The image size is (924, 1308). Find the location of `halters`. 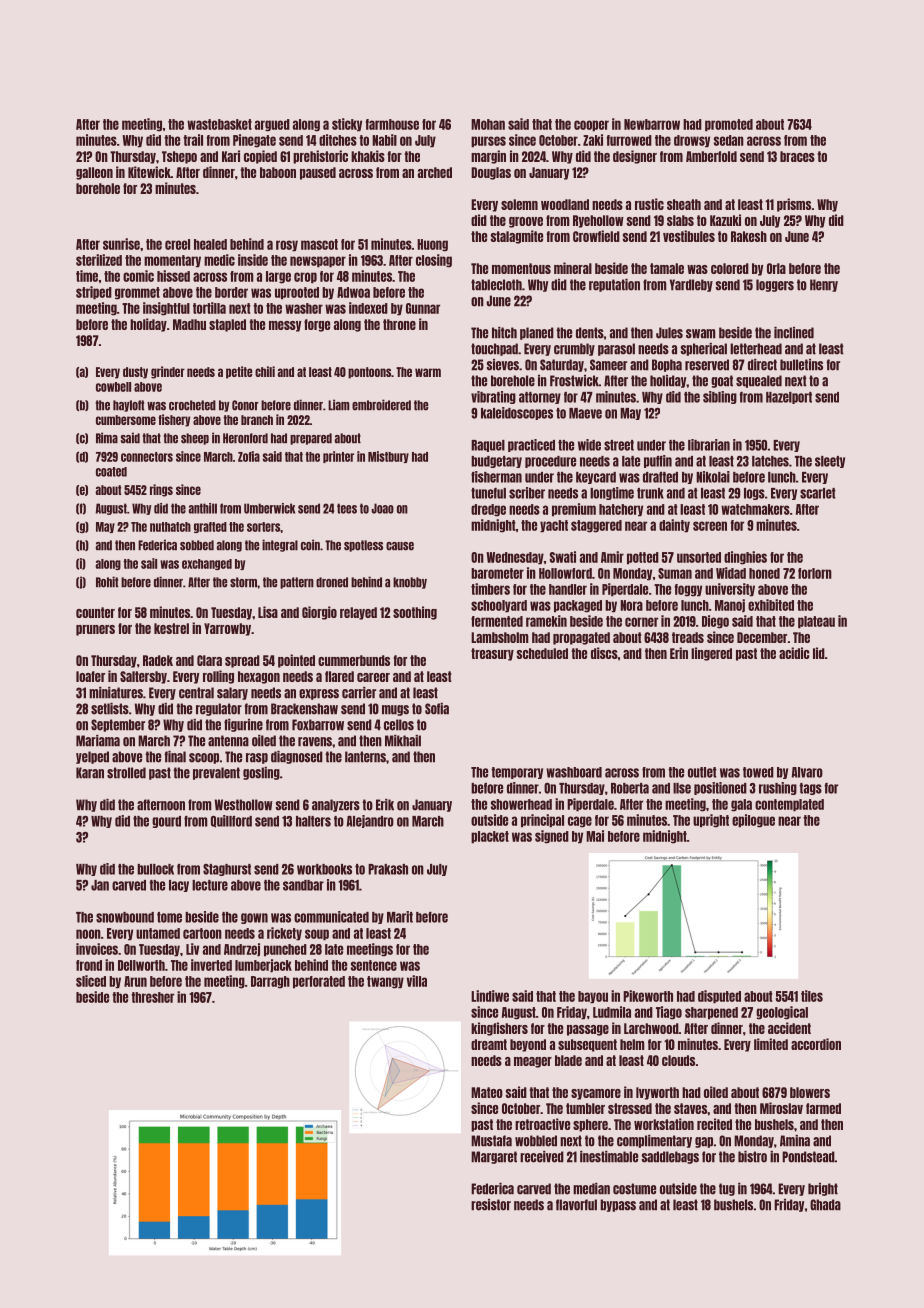

halters is located at coordinates (313, 821).
